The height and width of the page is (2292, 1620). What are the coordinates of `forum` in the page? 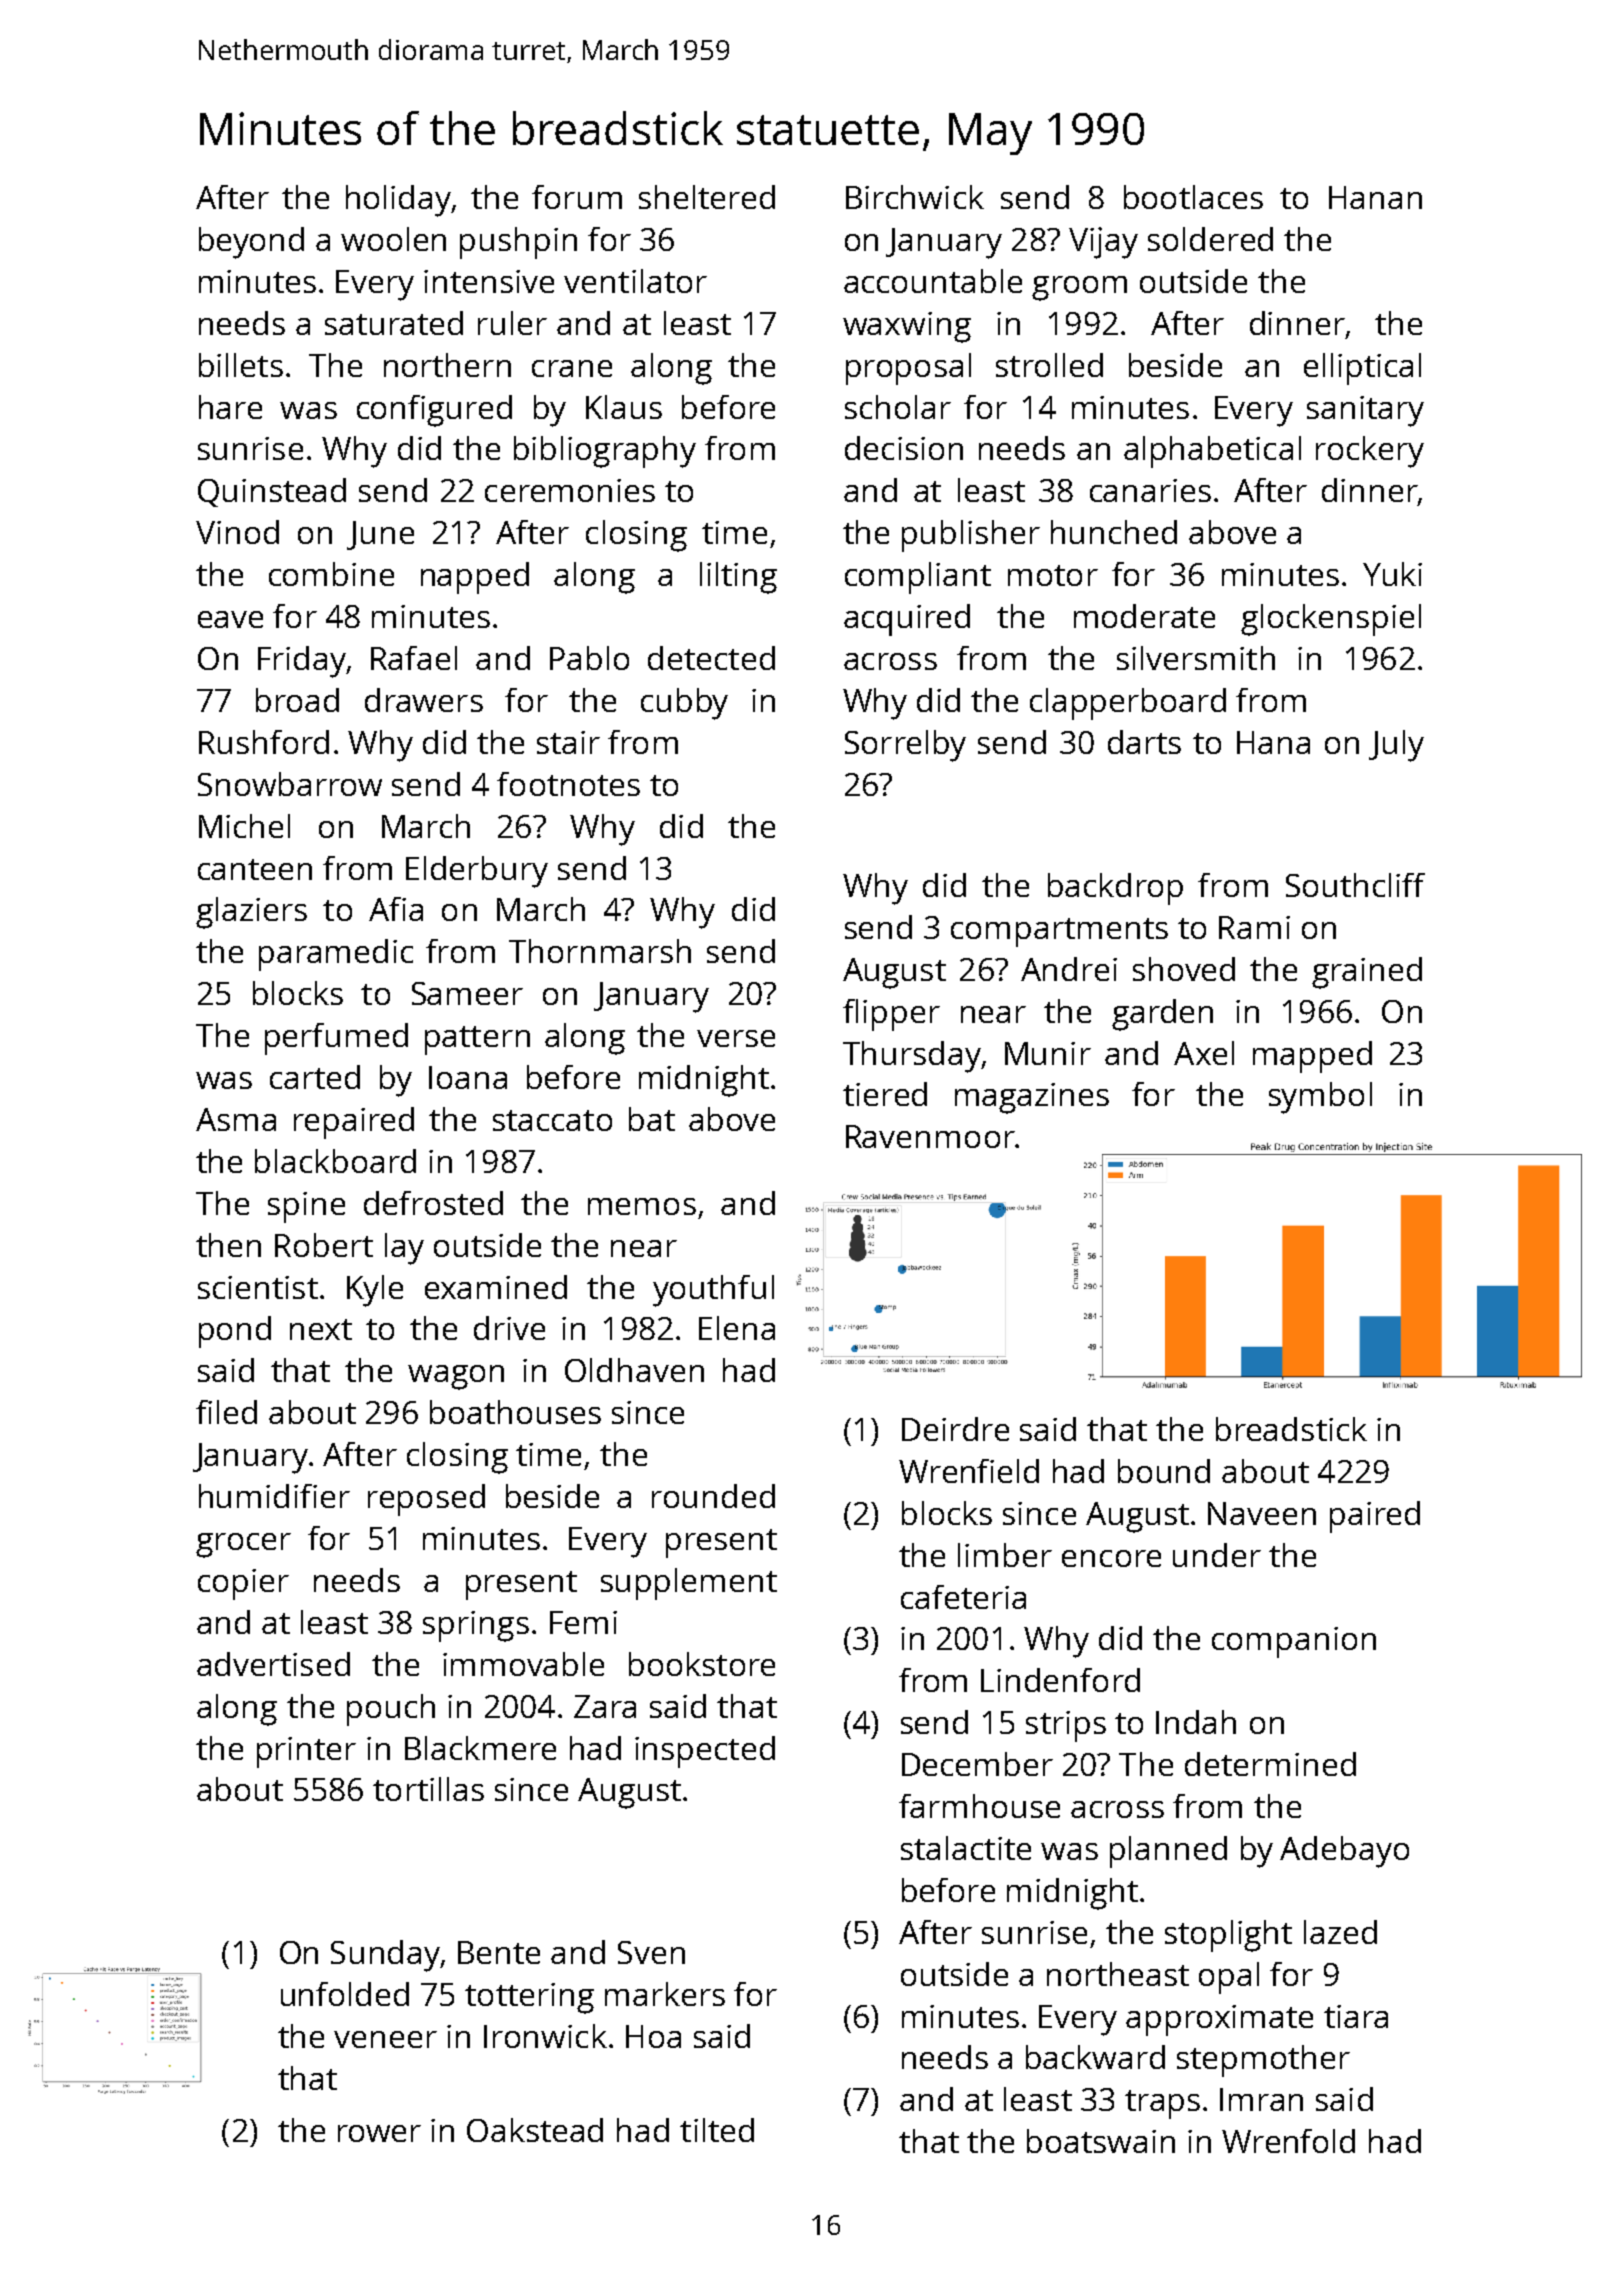 It's located at (577, 197).
